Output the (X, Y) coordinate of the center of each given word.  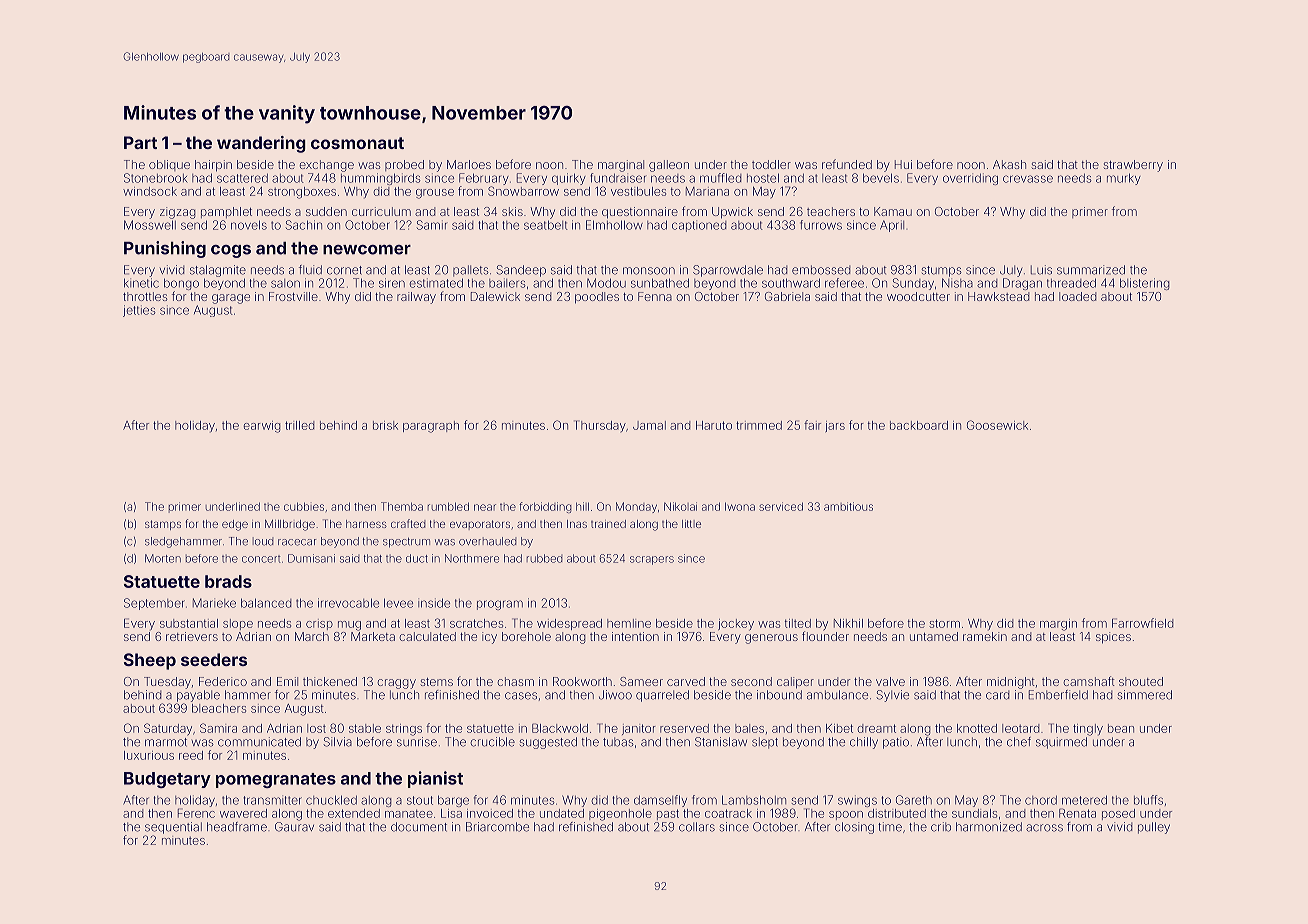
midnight (1011, 683)
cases (521, 696)
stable (365, 728)
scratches (476, 623)
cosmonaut (357, 143)
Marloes (469, 164)
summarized (1091, 270)
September (154, 604)
